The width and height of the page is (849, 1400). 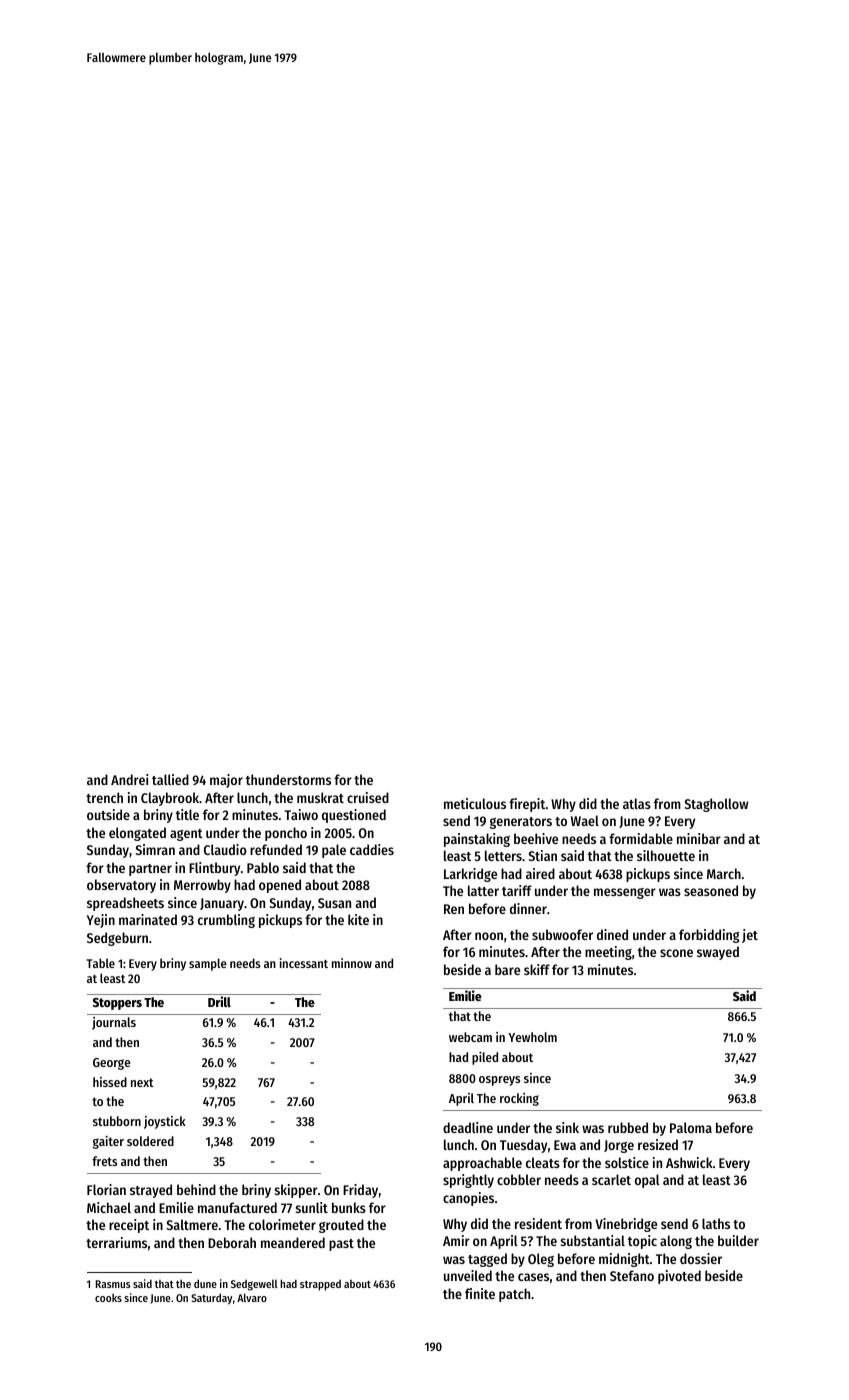 I want to click on silhouette, so click(x=666, y=855).
